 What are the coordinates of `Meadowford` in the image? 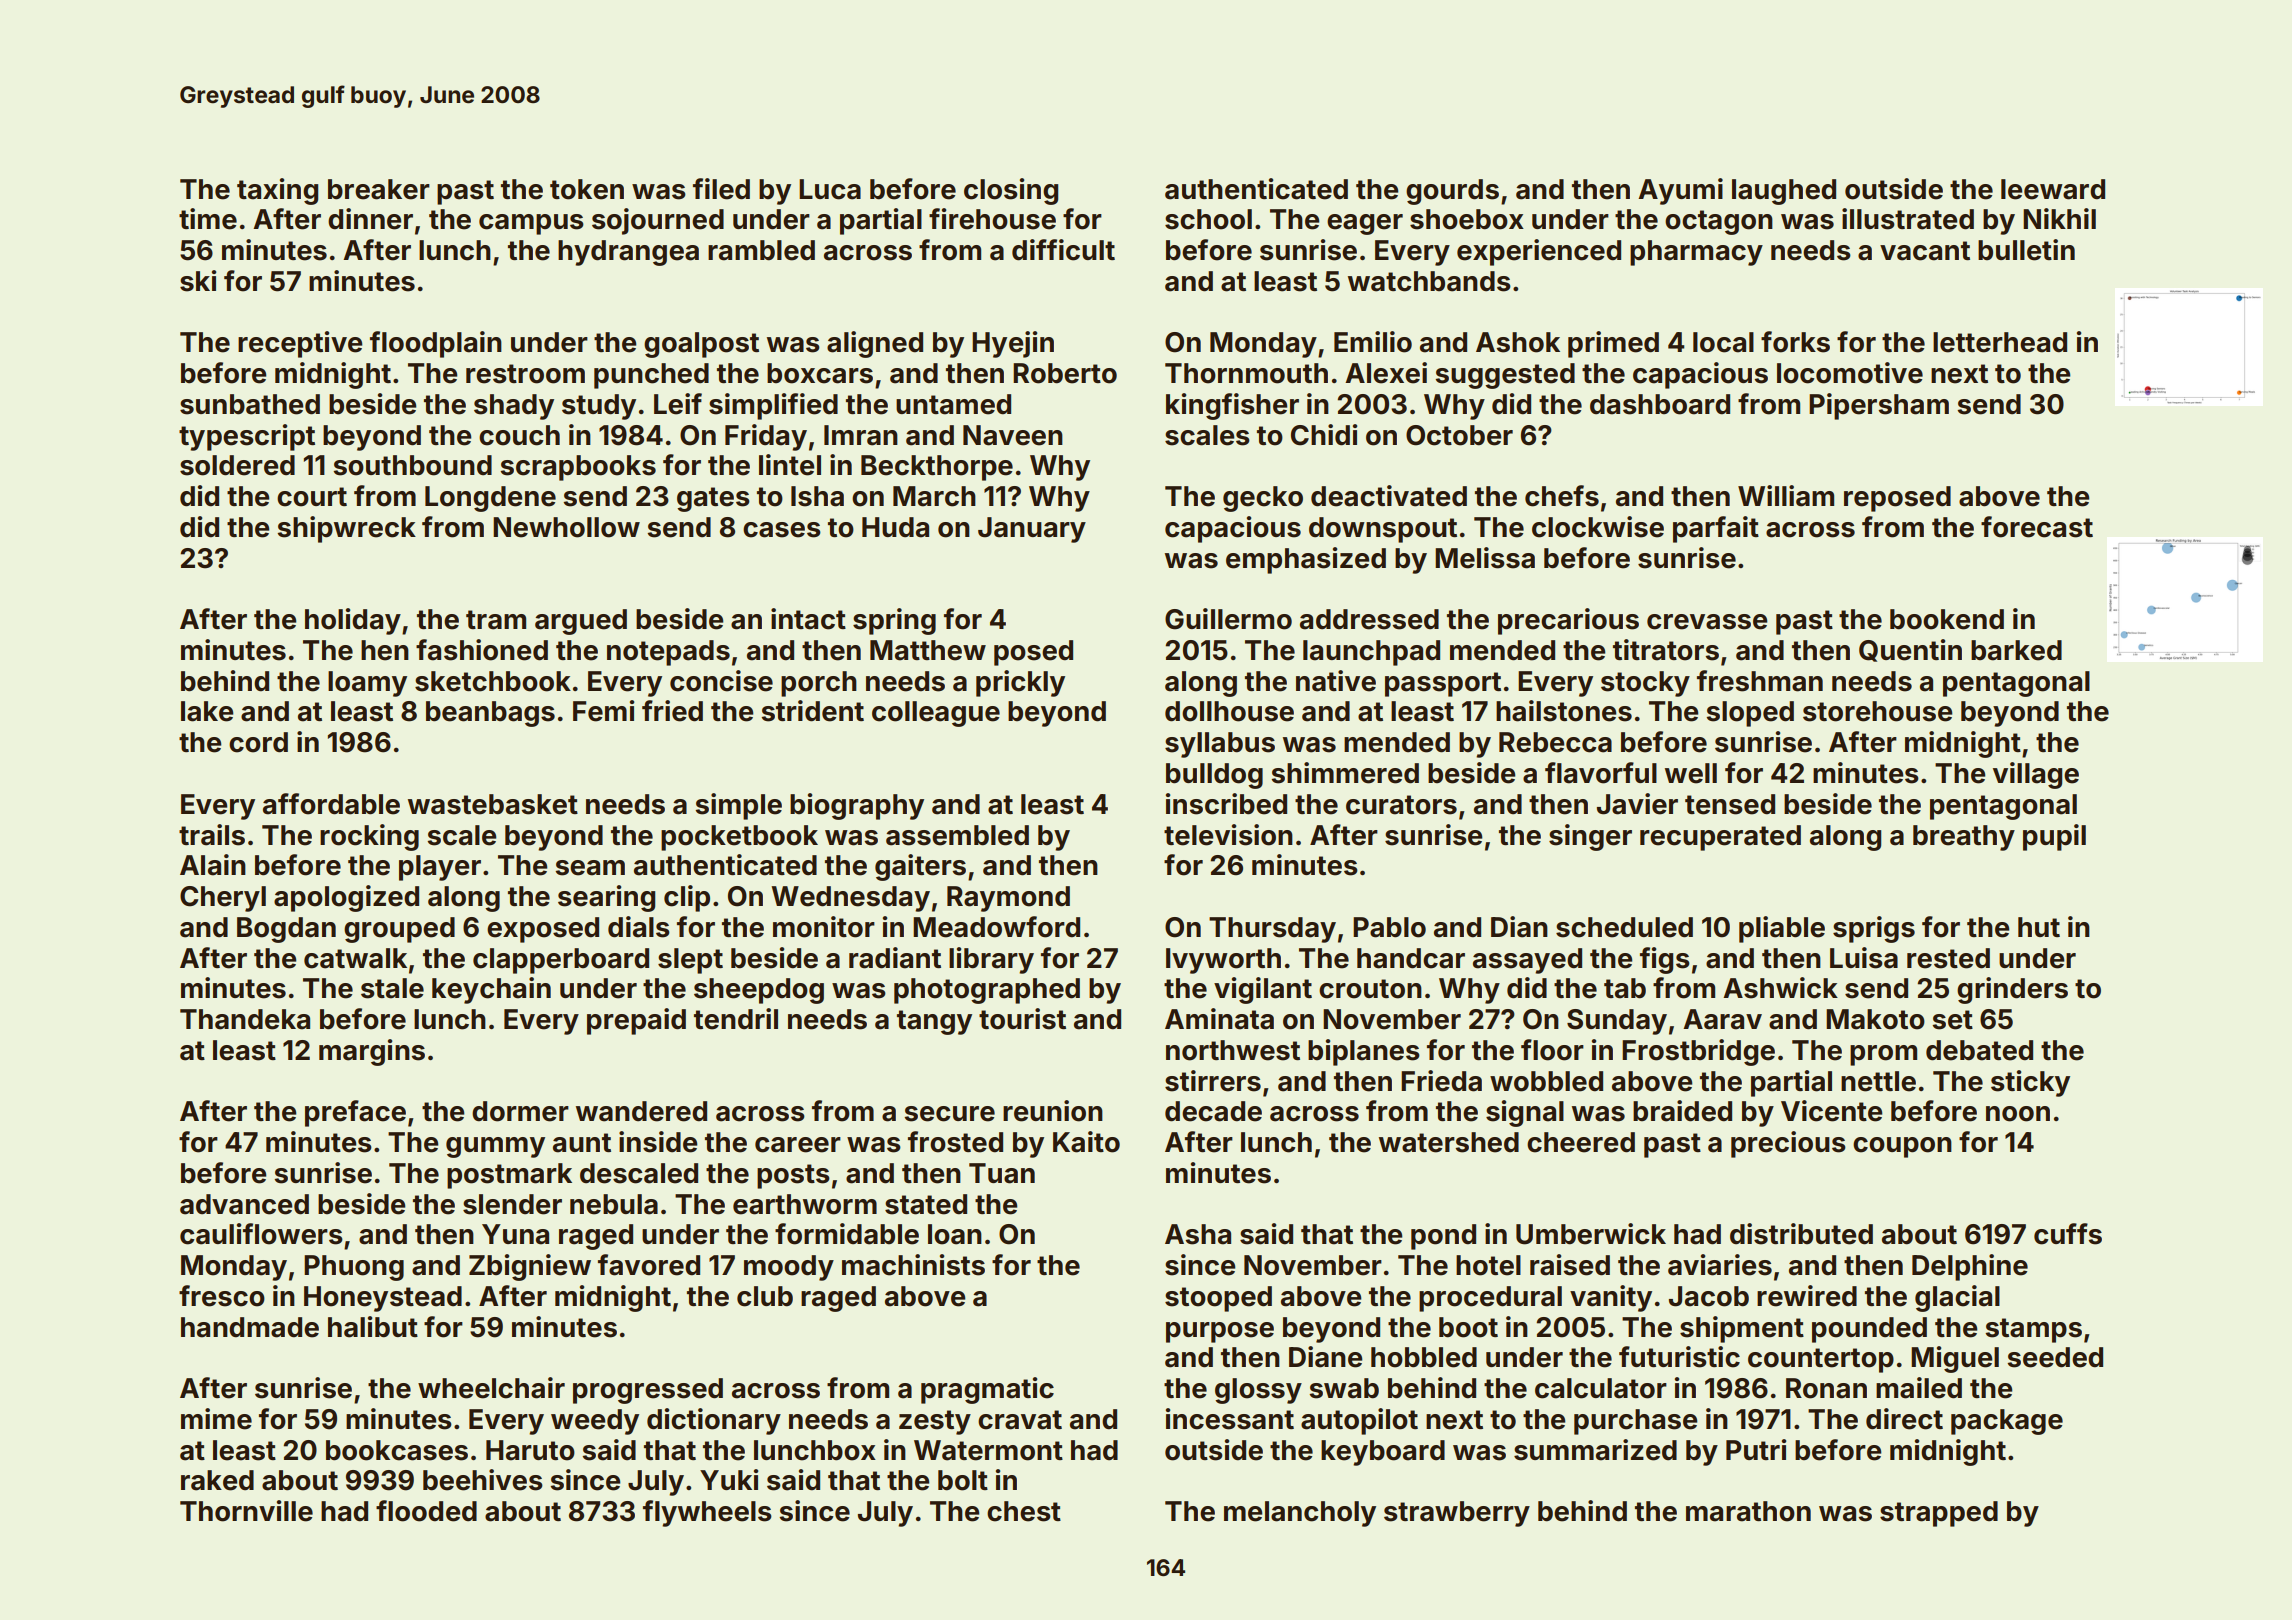 It's located at (996, 927).
